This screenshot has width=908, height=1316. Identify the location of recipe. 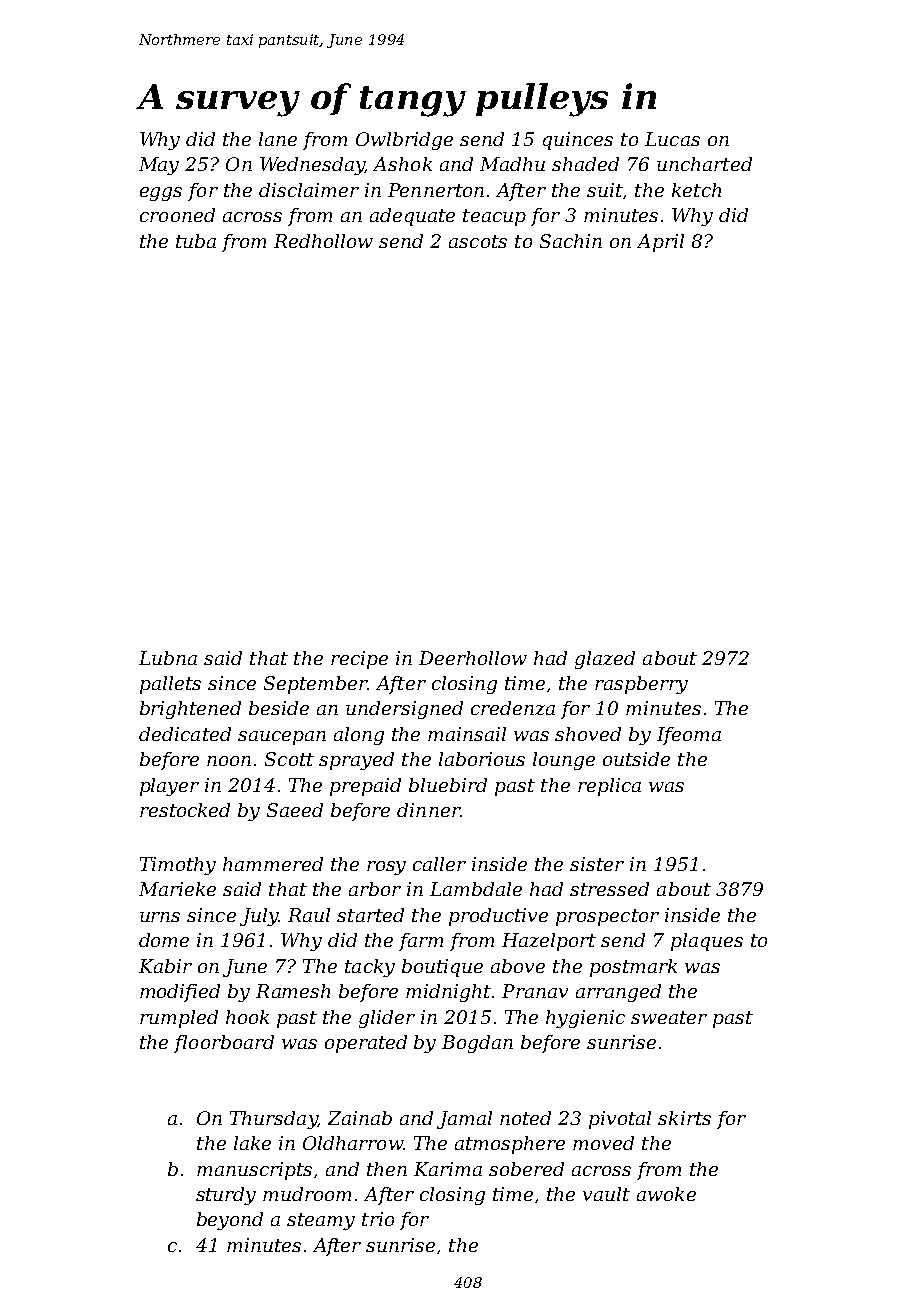
(359, 660).
